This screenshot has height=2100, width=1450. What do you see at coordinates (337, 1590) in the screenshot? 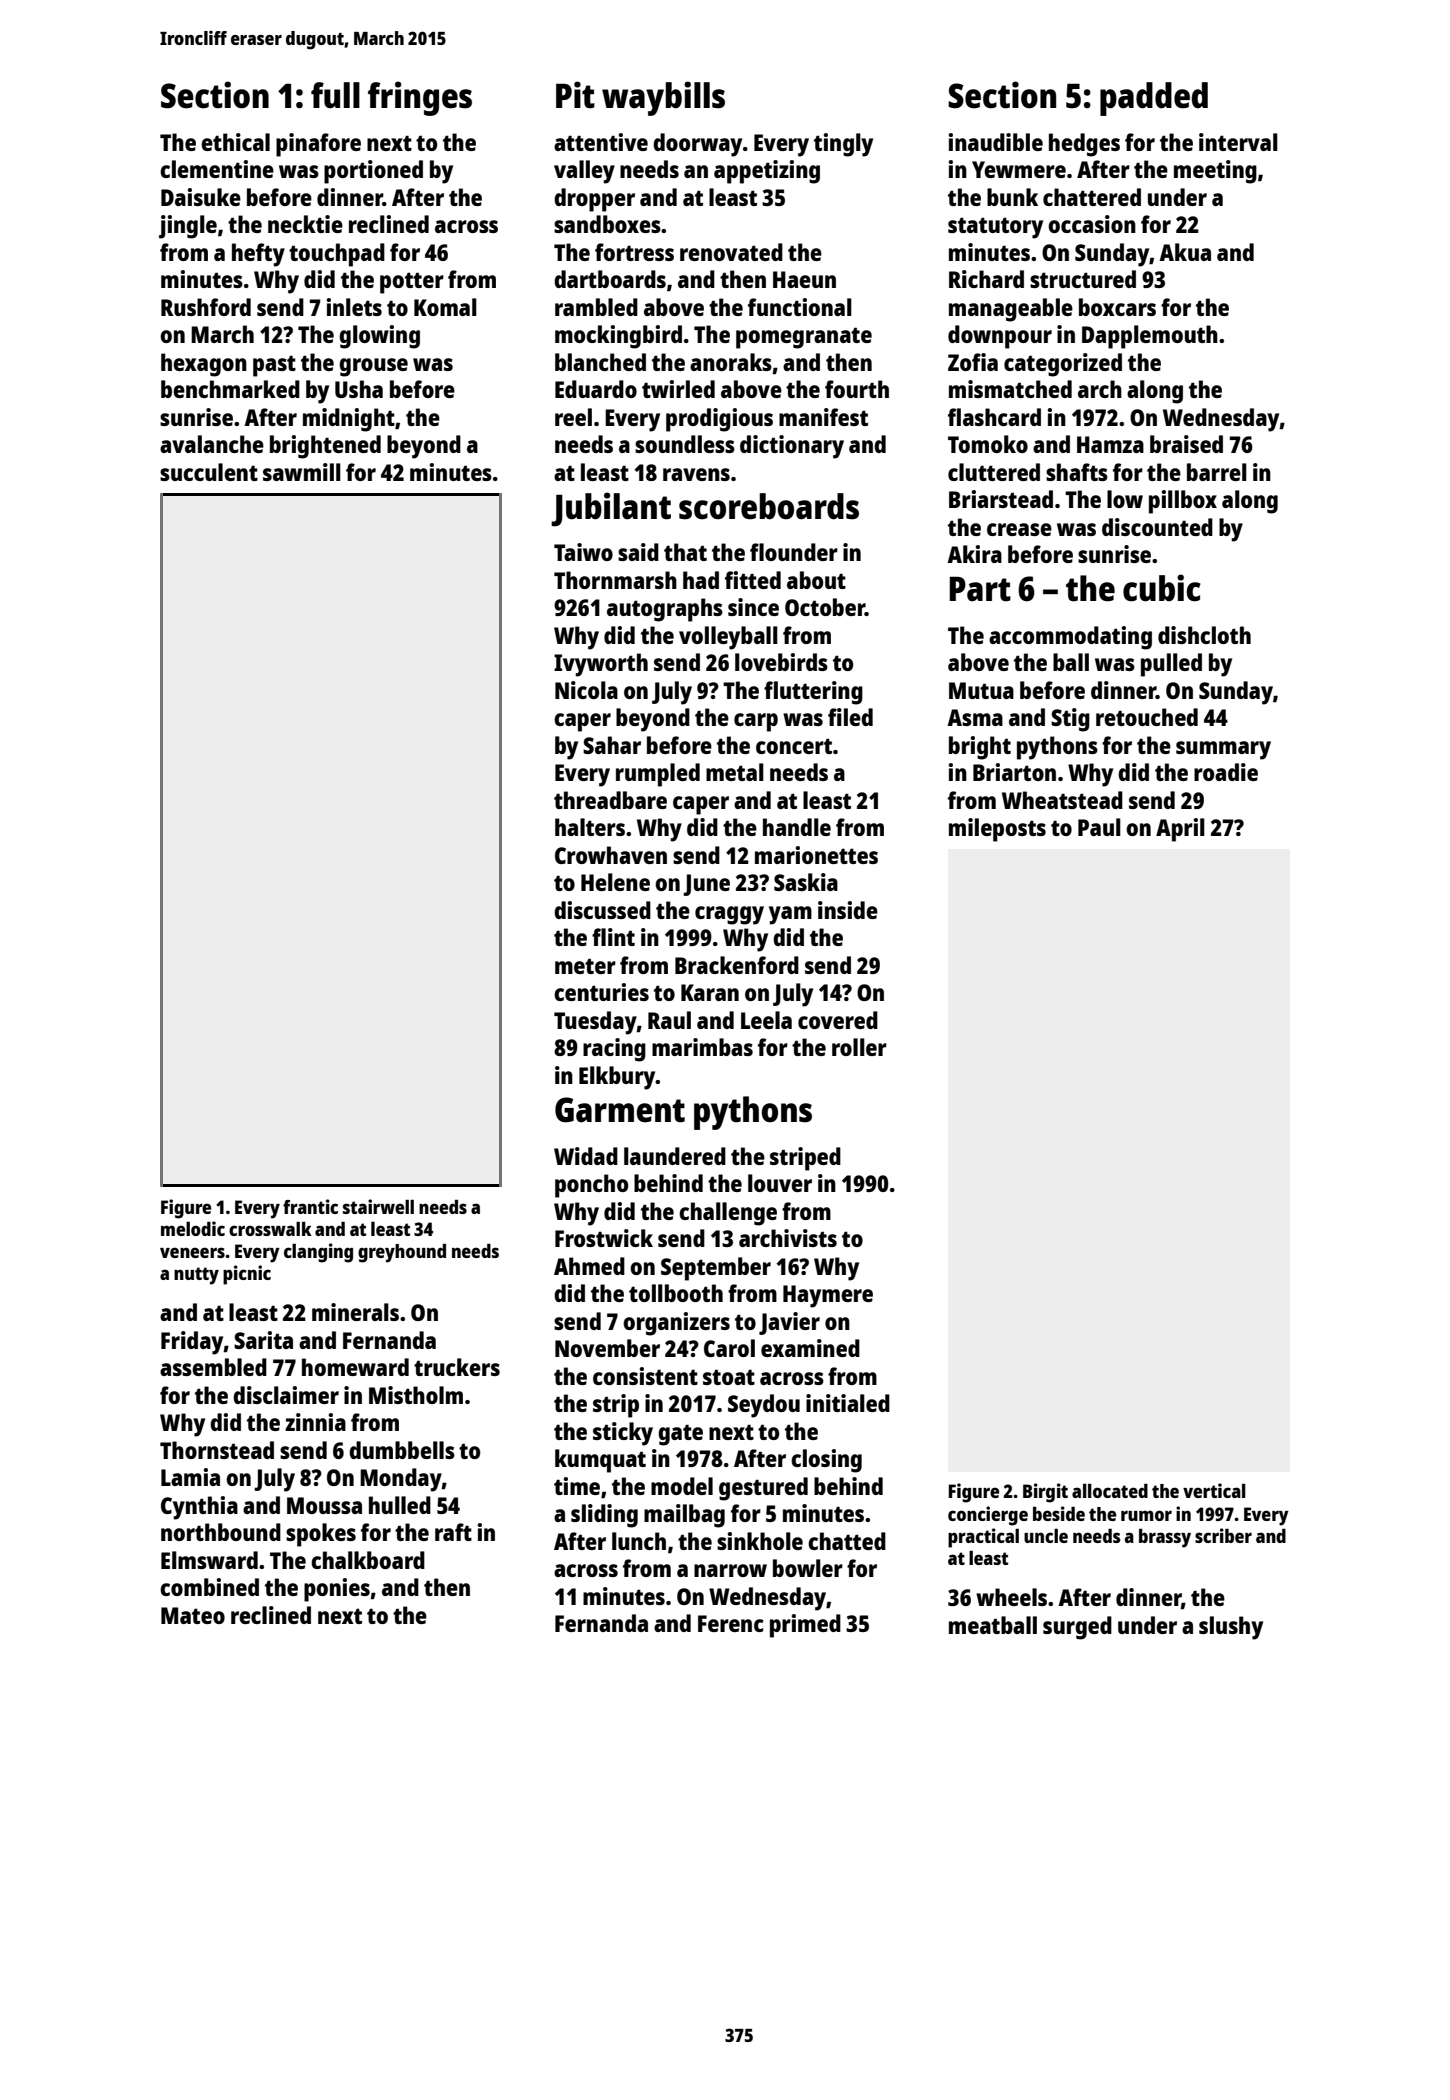
I see `ponies` at bounding box center [337, 1590].
